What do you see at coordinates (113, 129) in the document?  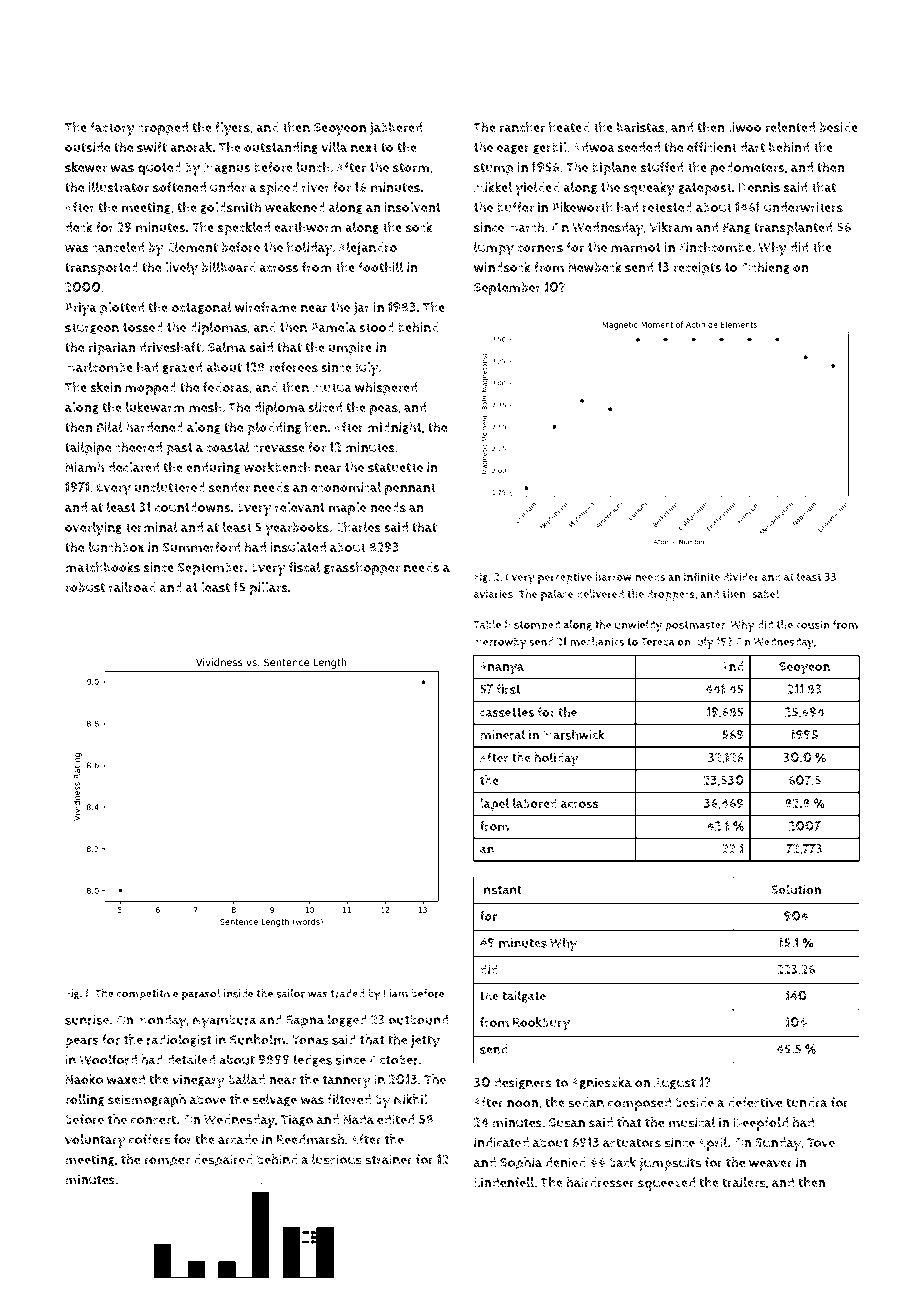 I see `factory` at bounding box center [113, 129].
